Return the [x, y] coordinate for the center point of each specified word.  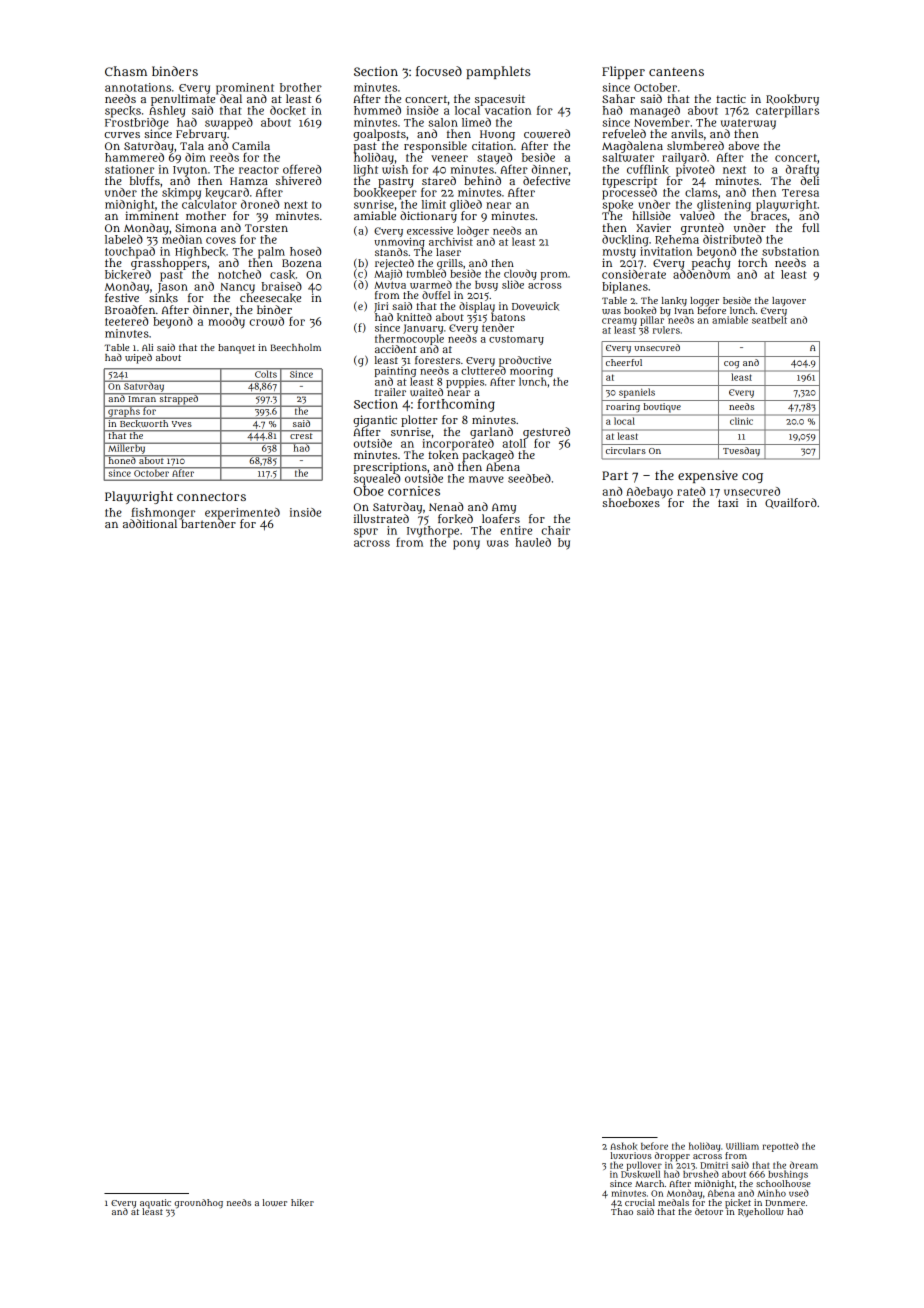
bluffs [145, 180]
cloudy [520, 274]
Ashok [623, 1146]
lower [275, 1202]
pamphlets [498, 72]
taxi [728, 502]
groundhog [198, 1204]
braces [769, 216]
